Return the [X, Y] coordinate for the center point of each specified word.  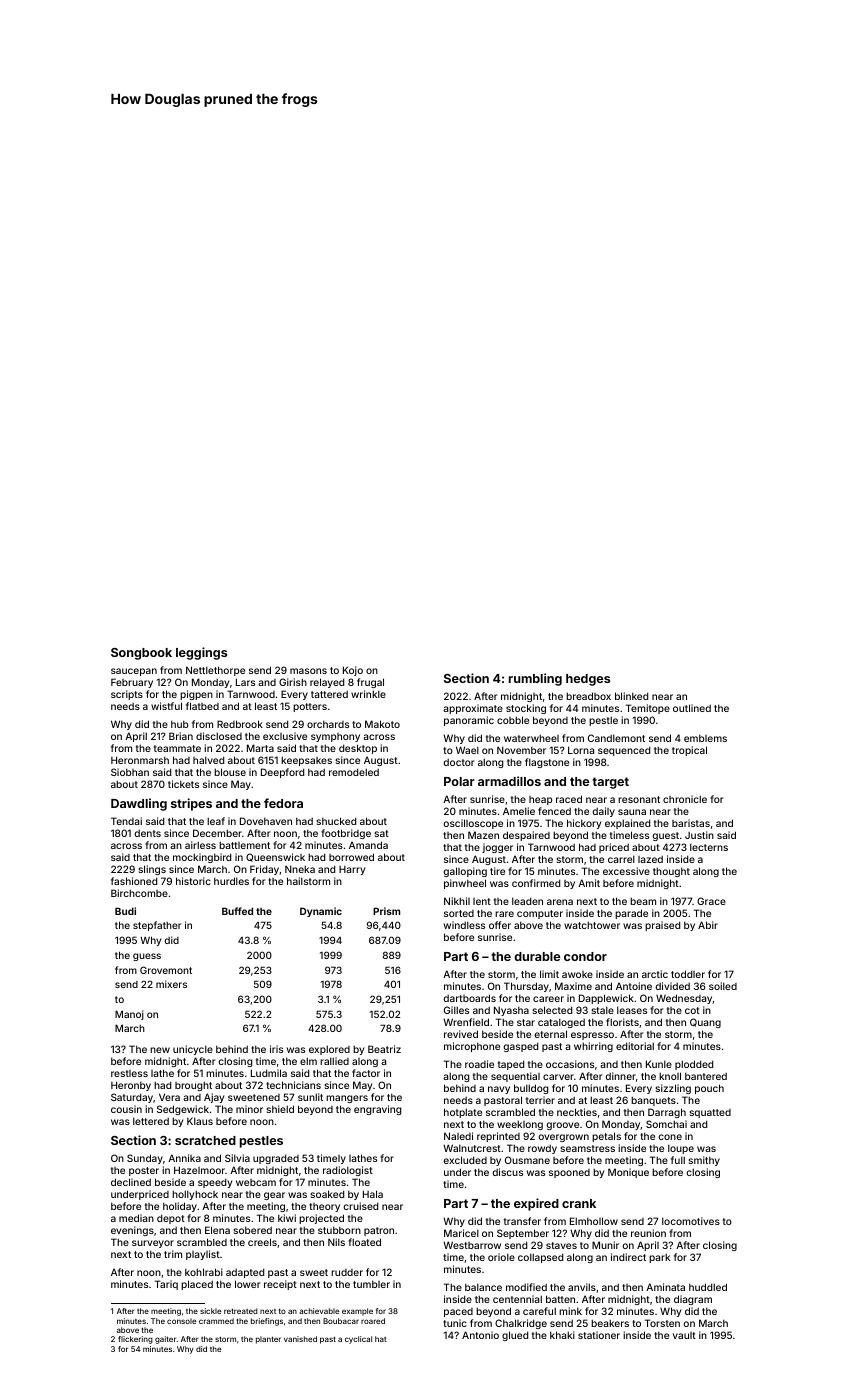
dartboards [469, 998]
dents [147, 833]
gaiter [166, 1340]
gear [274, 1196]
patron [379, 1231]
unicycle [193, 1050]
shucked [336, 821]
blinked [631, 696]
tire [497, 871]
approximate [473, 709]
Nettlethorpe [215, 671]
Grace [711, 901]
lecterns [709, 847]
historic [193, 881]
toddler [688, 974]
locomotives [691, 1221]
